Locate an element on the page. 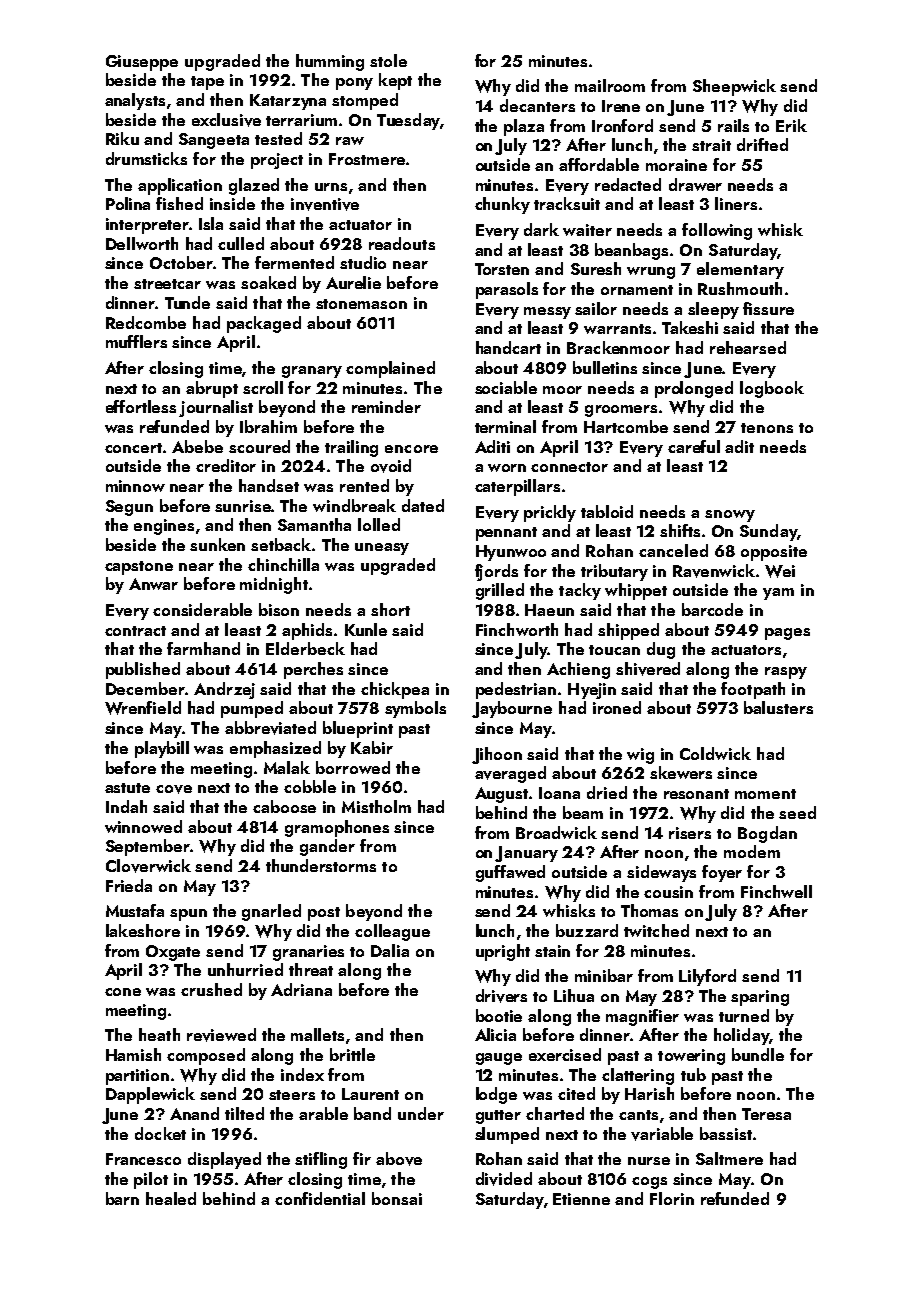 This image has width=924, height=1314. uneasy is located at coordinates (382, 549).
